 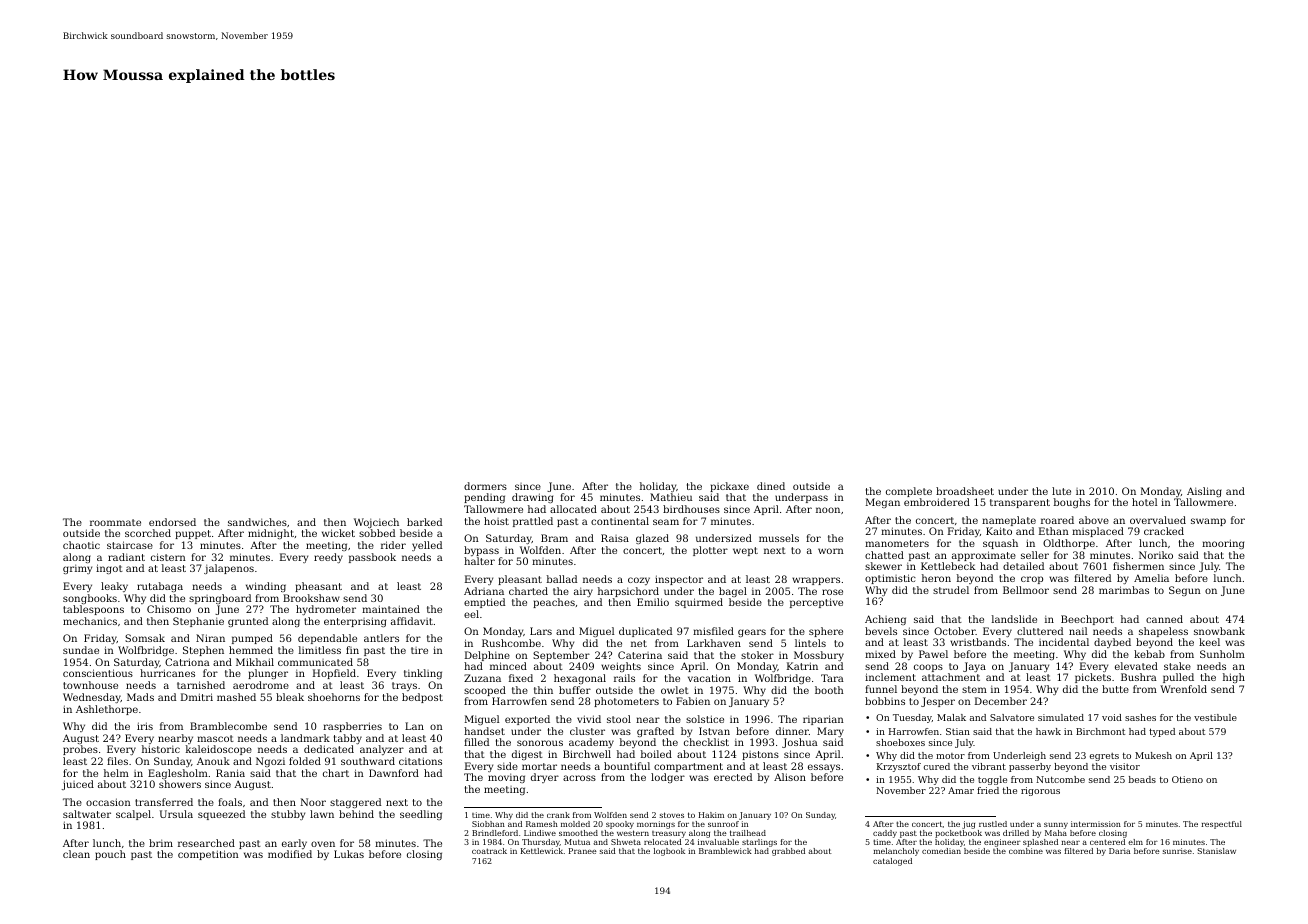 I want to click on broadsheet, so click(x=965, y=491).
